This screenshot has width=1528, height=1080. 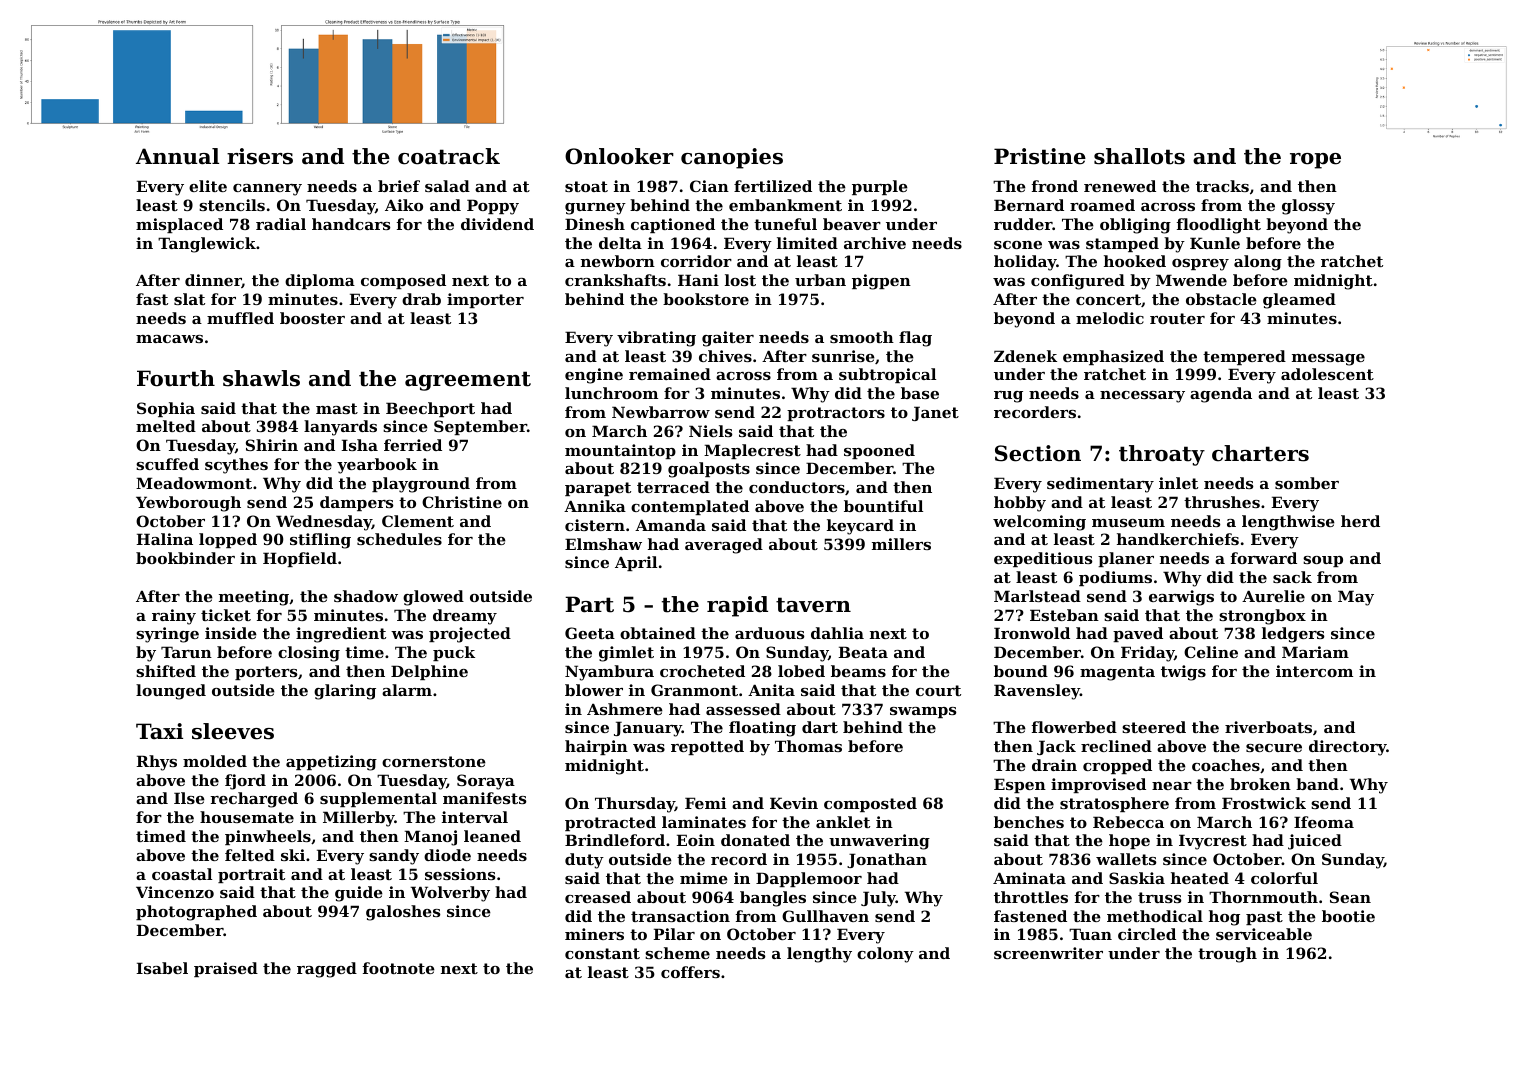 What do you see at coordinates (399, 968) in the screenshot?
I see `footnote` at bounding box center [399, 968].
